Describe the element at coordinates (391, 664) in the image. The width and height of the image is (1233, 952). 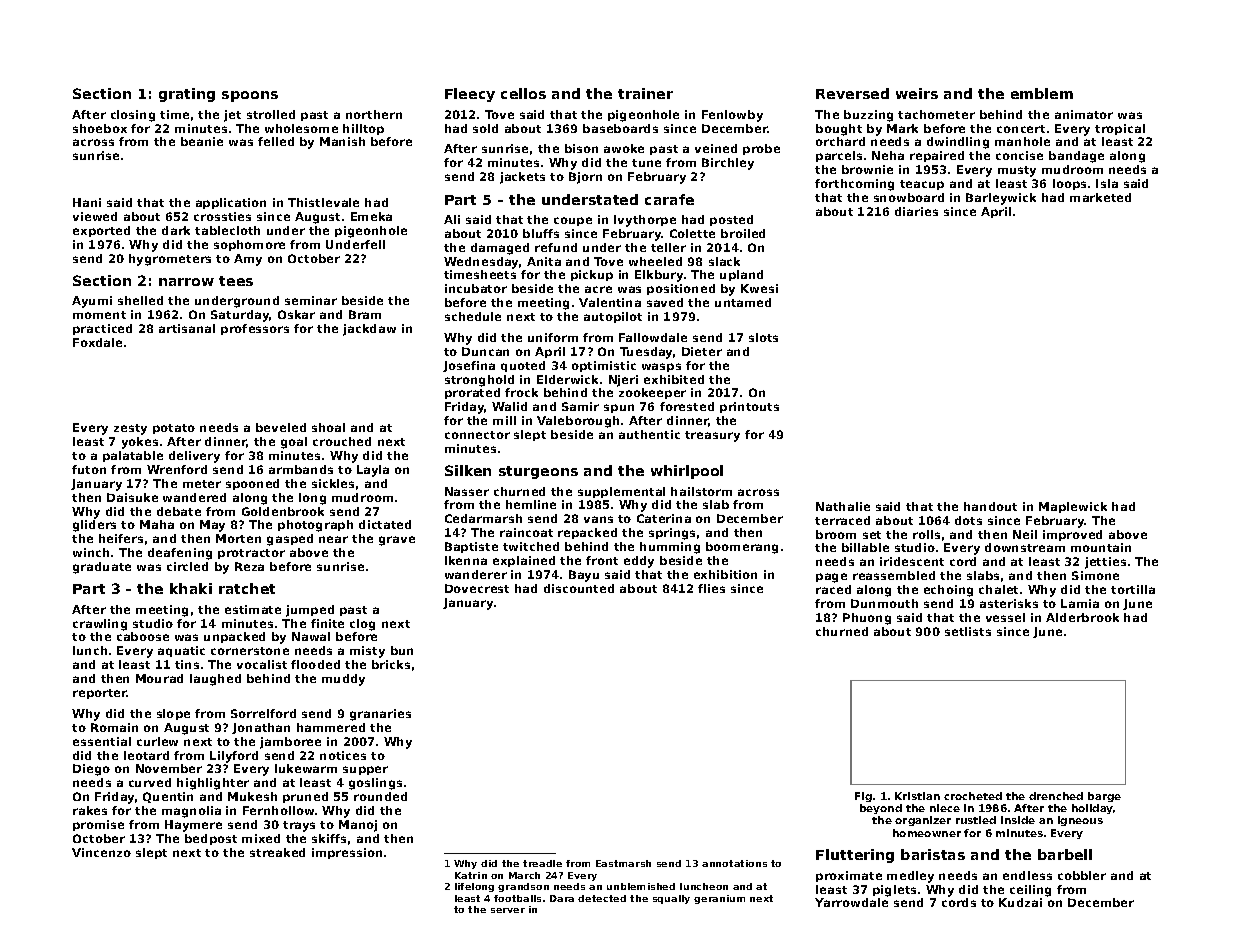
I see `bricks` at that location.
